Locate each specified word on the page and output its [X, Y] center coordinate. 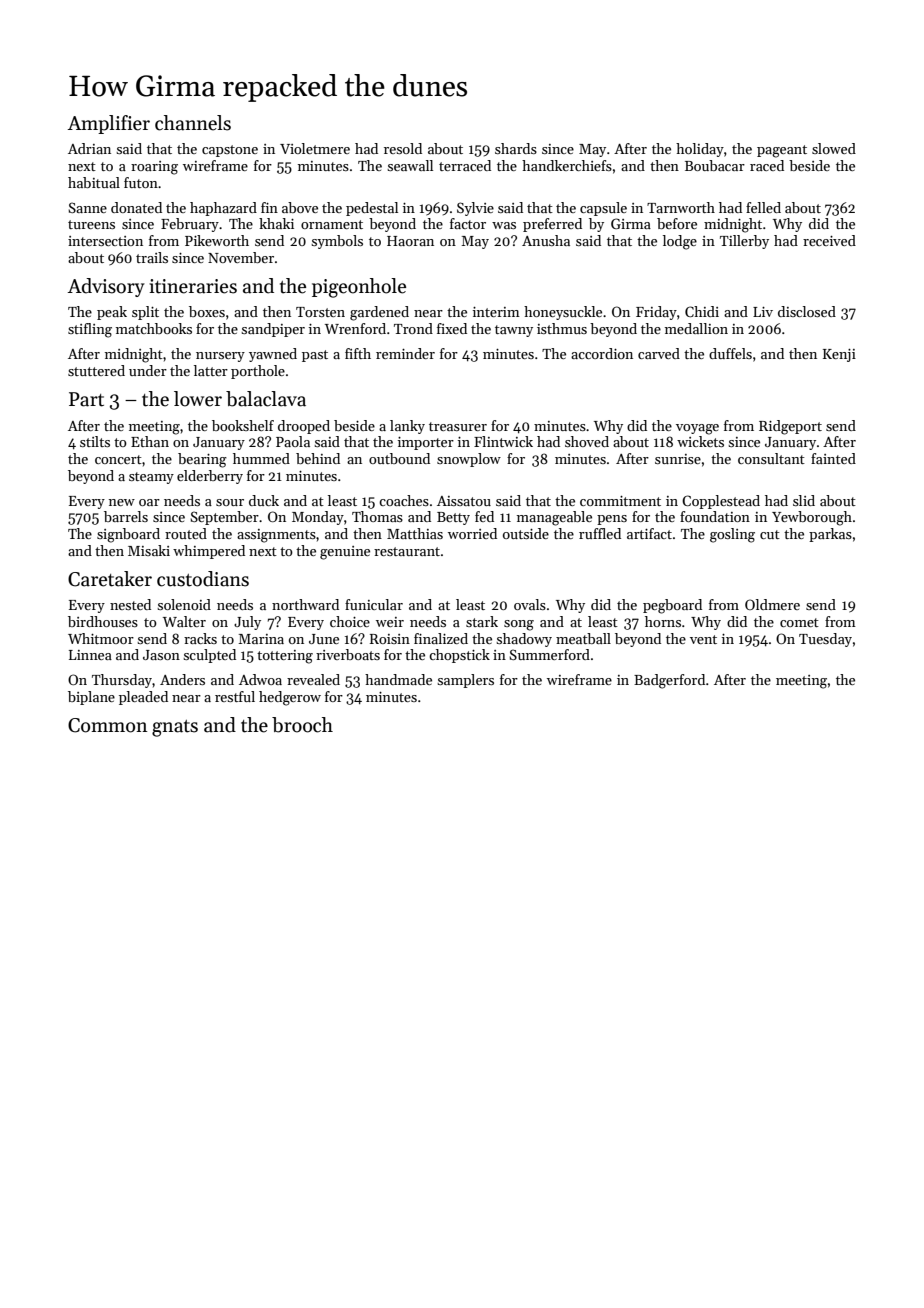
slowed [834, 148]
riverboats [348, 654]
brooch [302, 725]
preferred [552, 225]
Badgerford [669, 681]
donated [136, 207]
